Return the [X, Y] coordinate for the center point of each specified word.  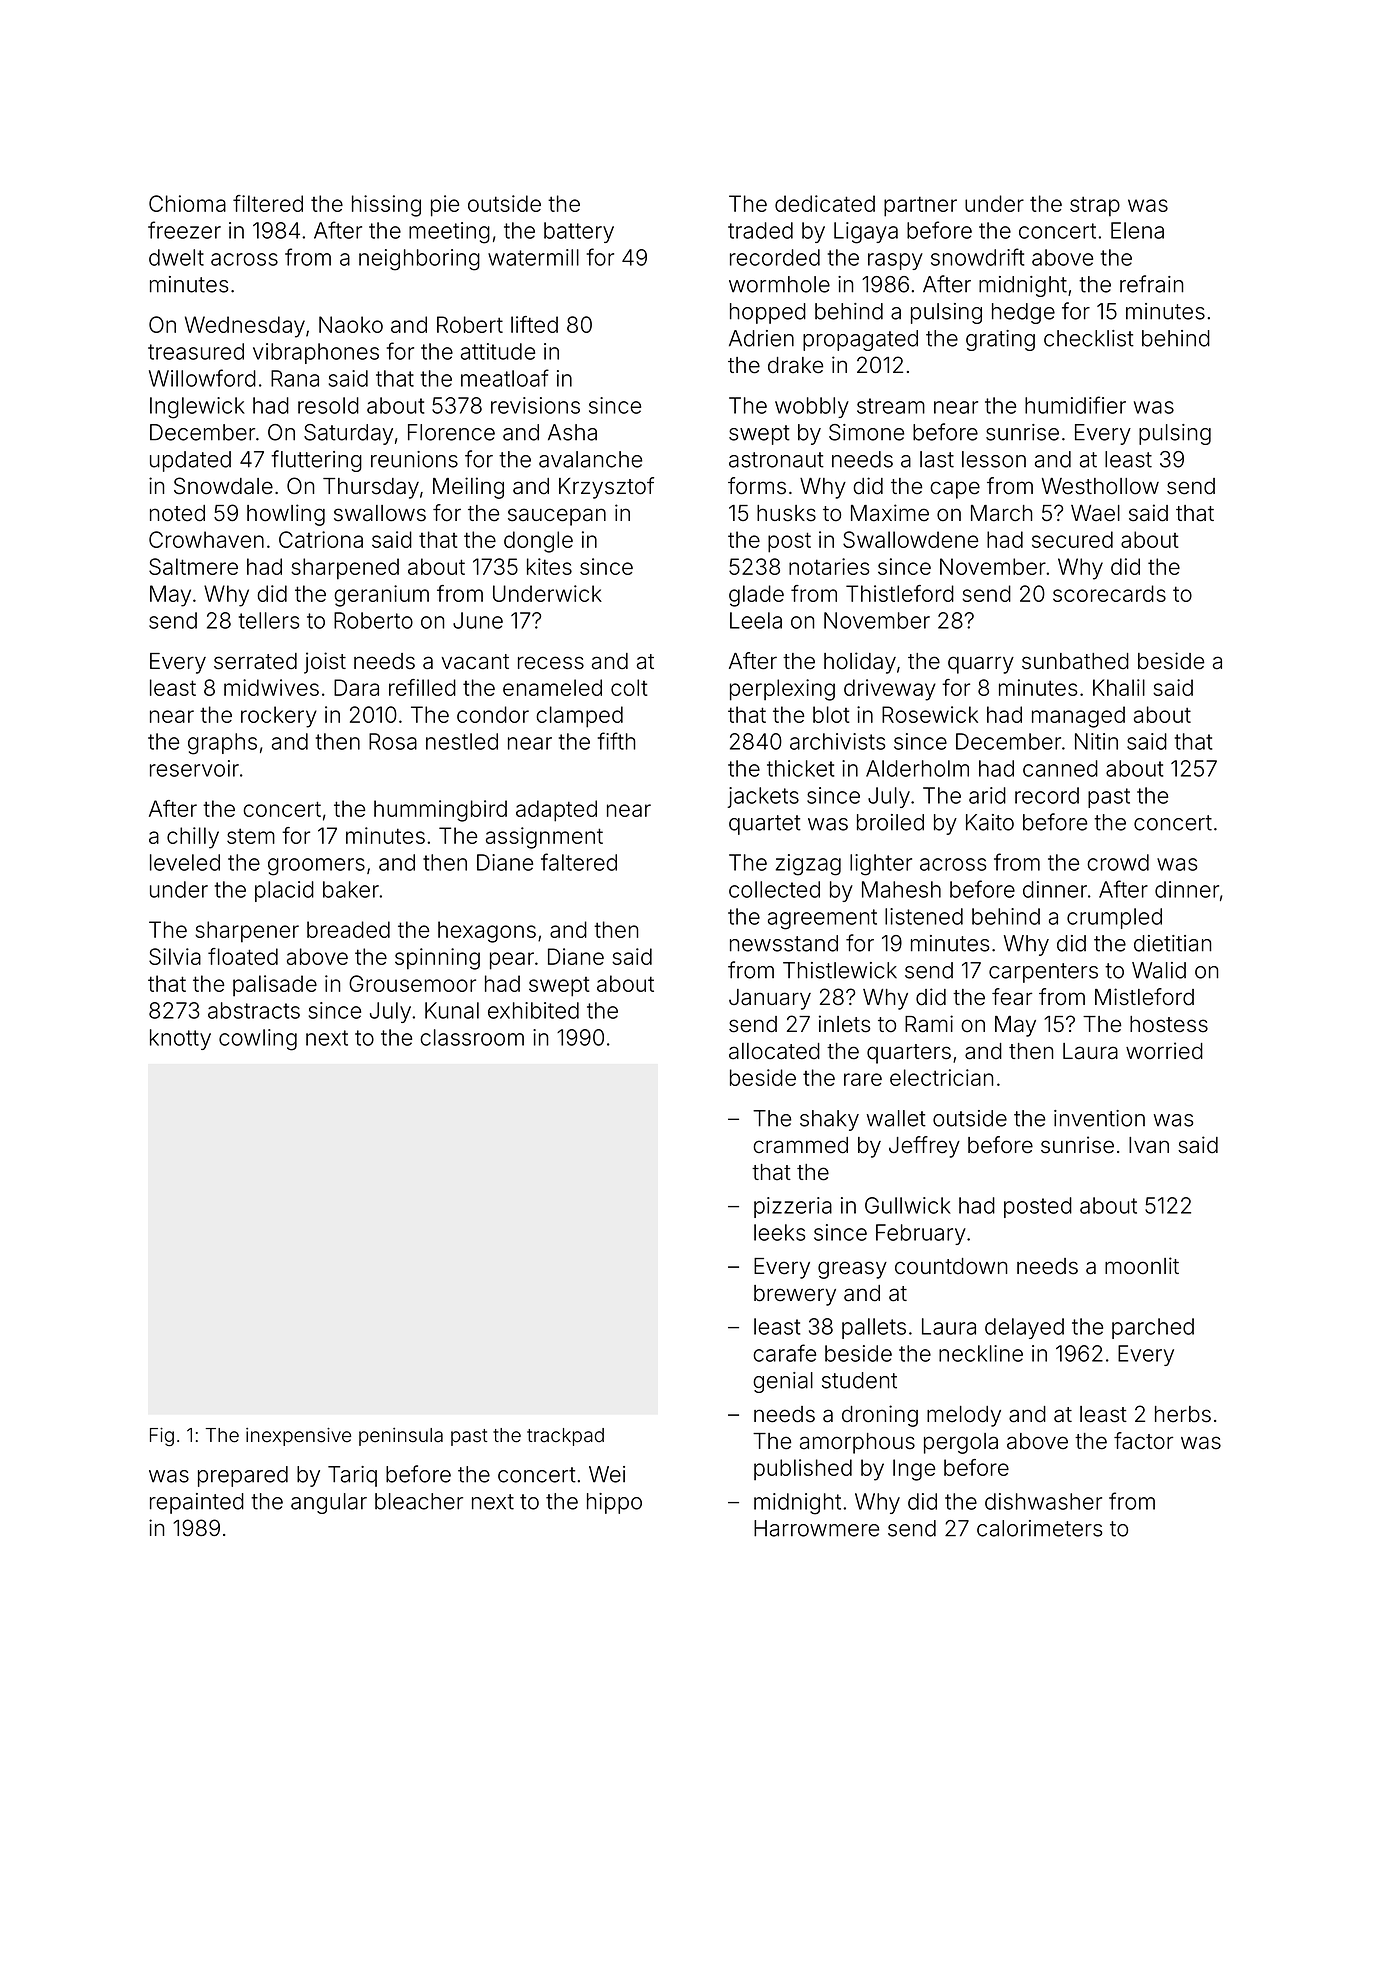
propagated [860, 340]
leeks [779, 1232]
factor [1143, 1441]
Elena [1137, 230]
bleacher [419, 1501]
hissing [386, 206]
